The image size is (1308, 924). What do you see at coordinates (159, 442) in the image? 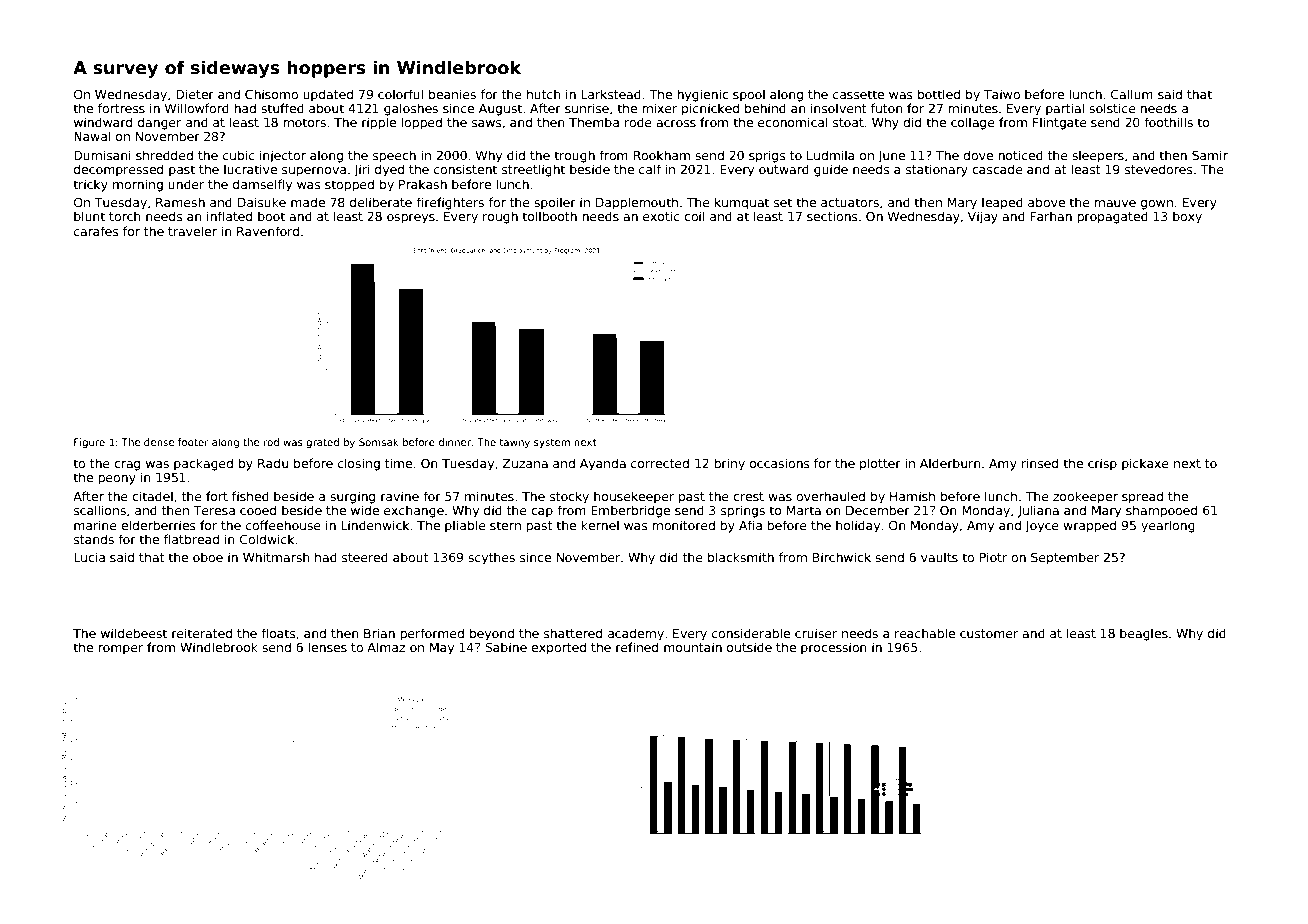
I see `dense` at bounding box center [159, 442].
